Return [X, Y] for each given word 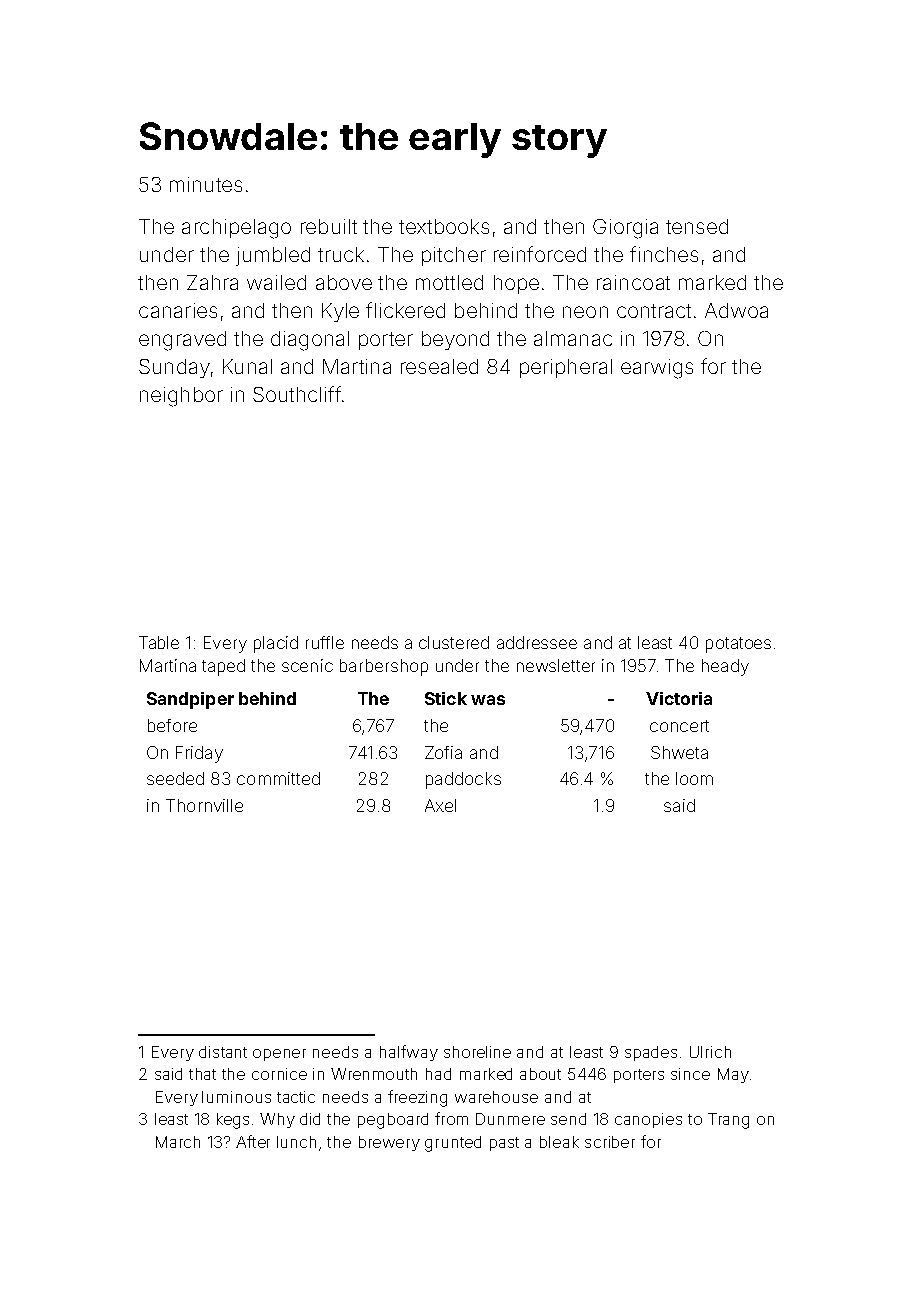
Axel [440, 805]
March [178, 1142]
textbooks [444, 226]
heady [725, 667]
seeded [175, 778]
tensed [697, 226]
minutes [206, 184]
